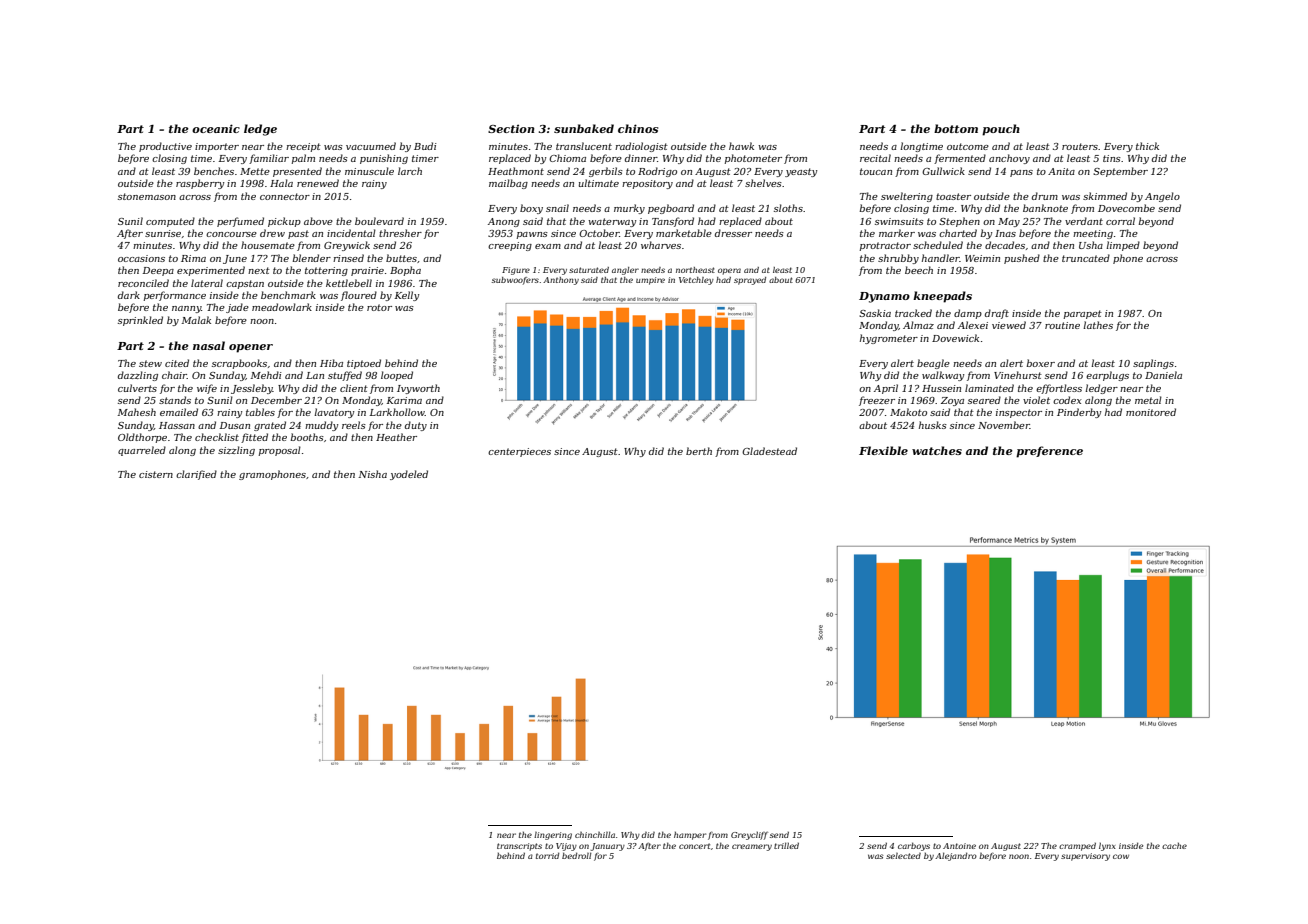  I want to click on cow, so click(1121, 856).
